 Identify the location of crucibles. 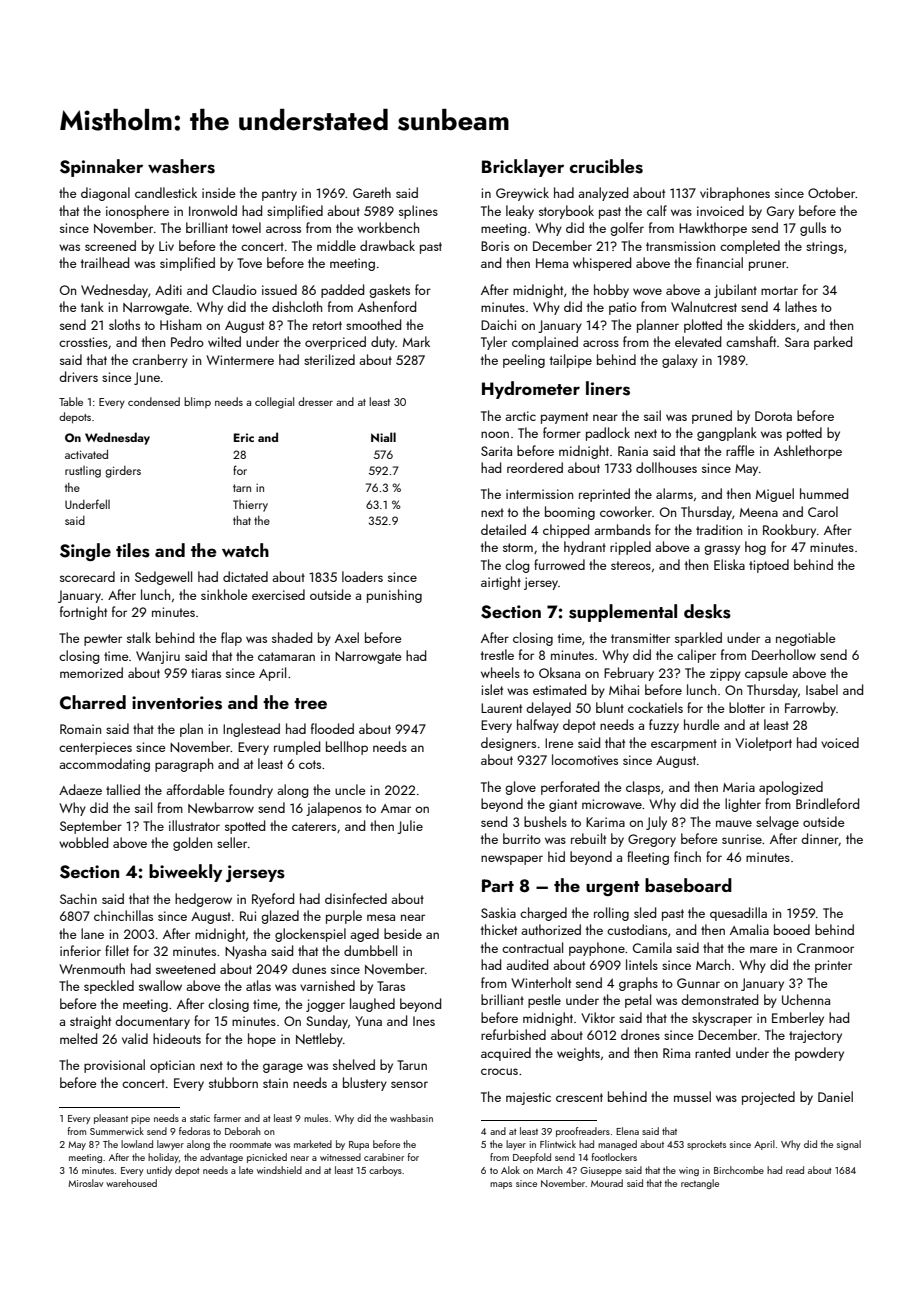
(606, 166).
